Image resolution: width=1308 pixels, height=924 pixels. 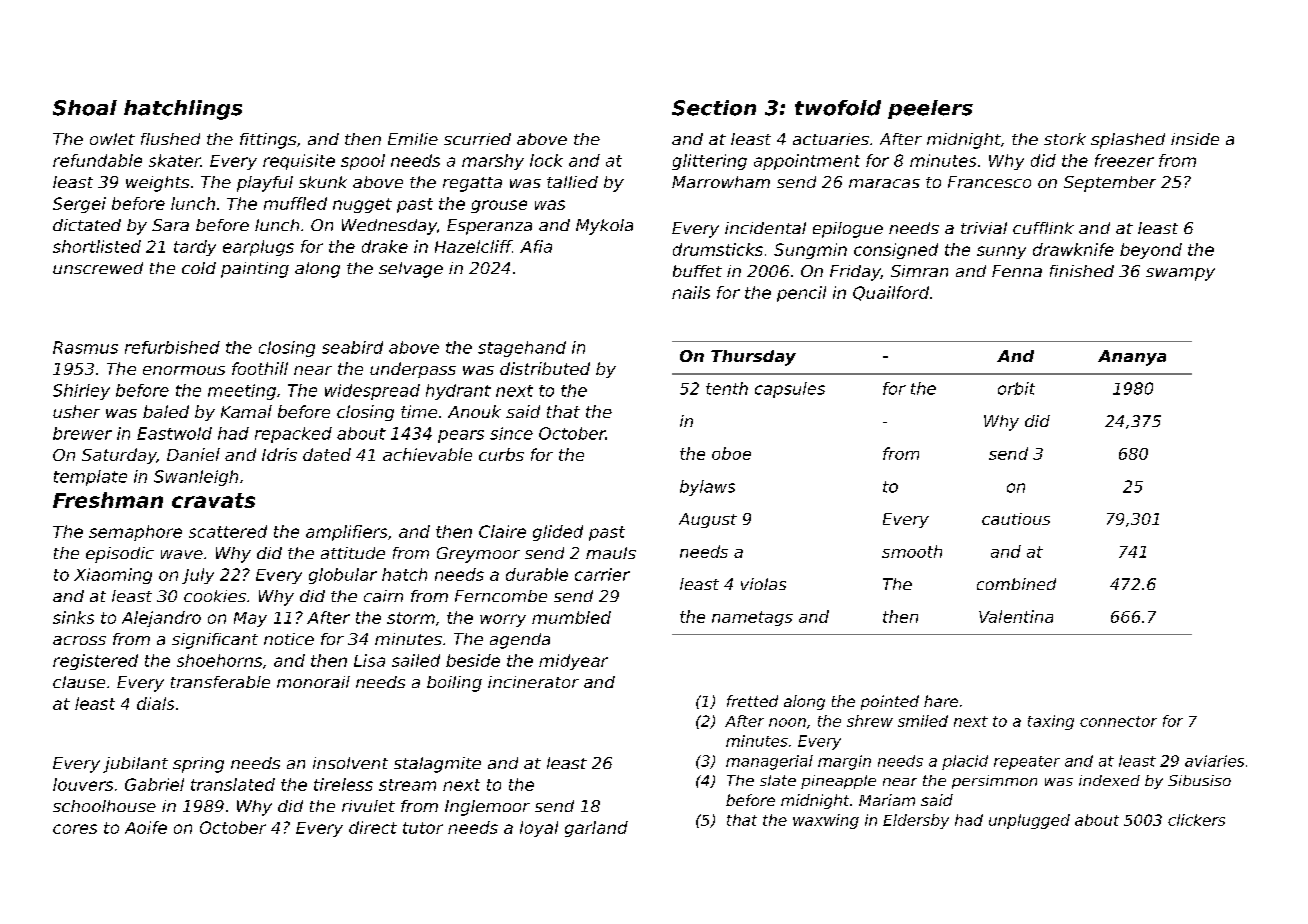 I want to click on Aoife, so click(x=146, y=827).
